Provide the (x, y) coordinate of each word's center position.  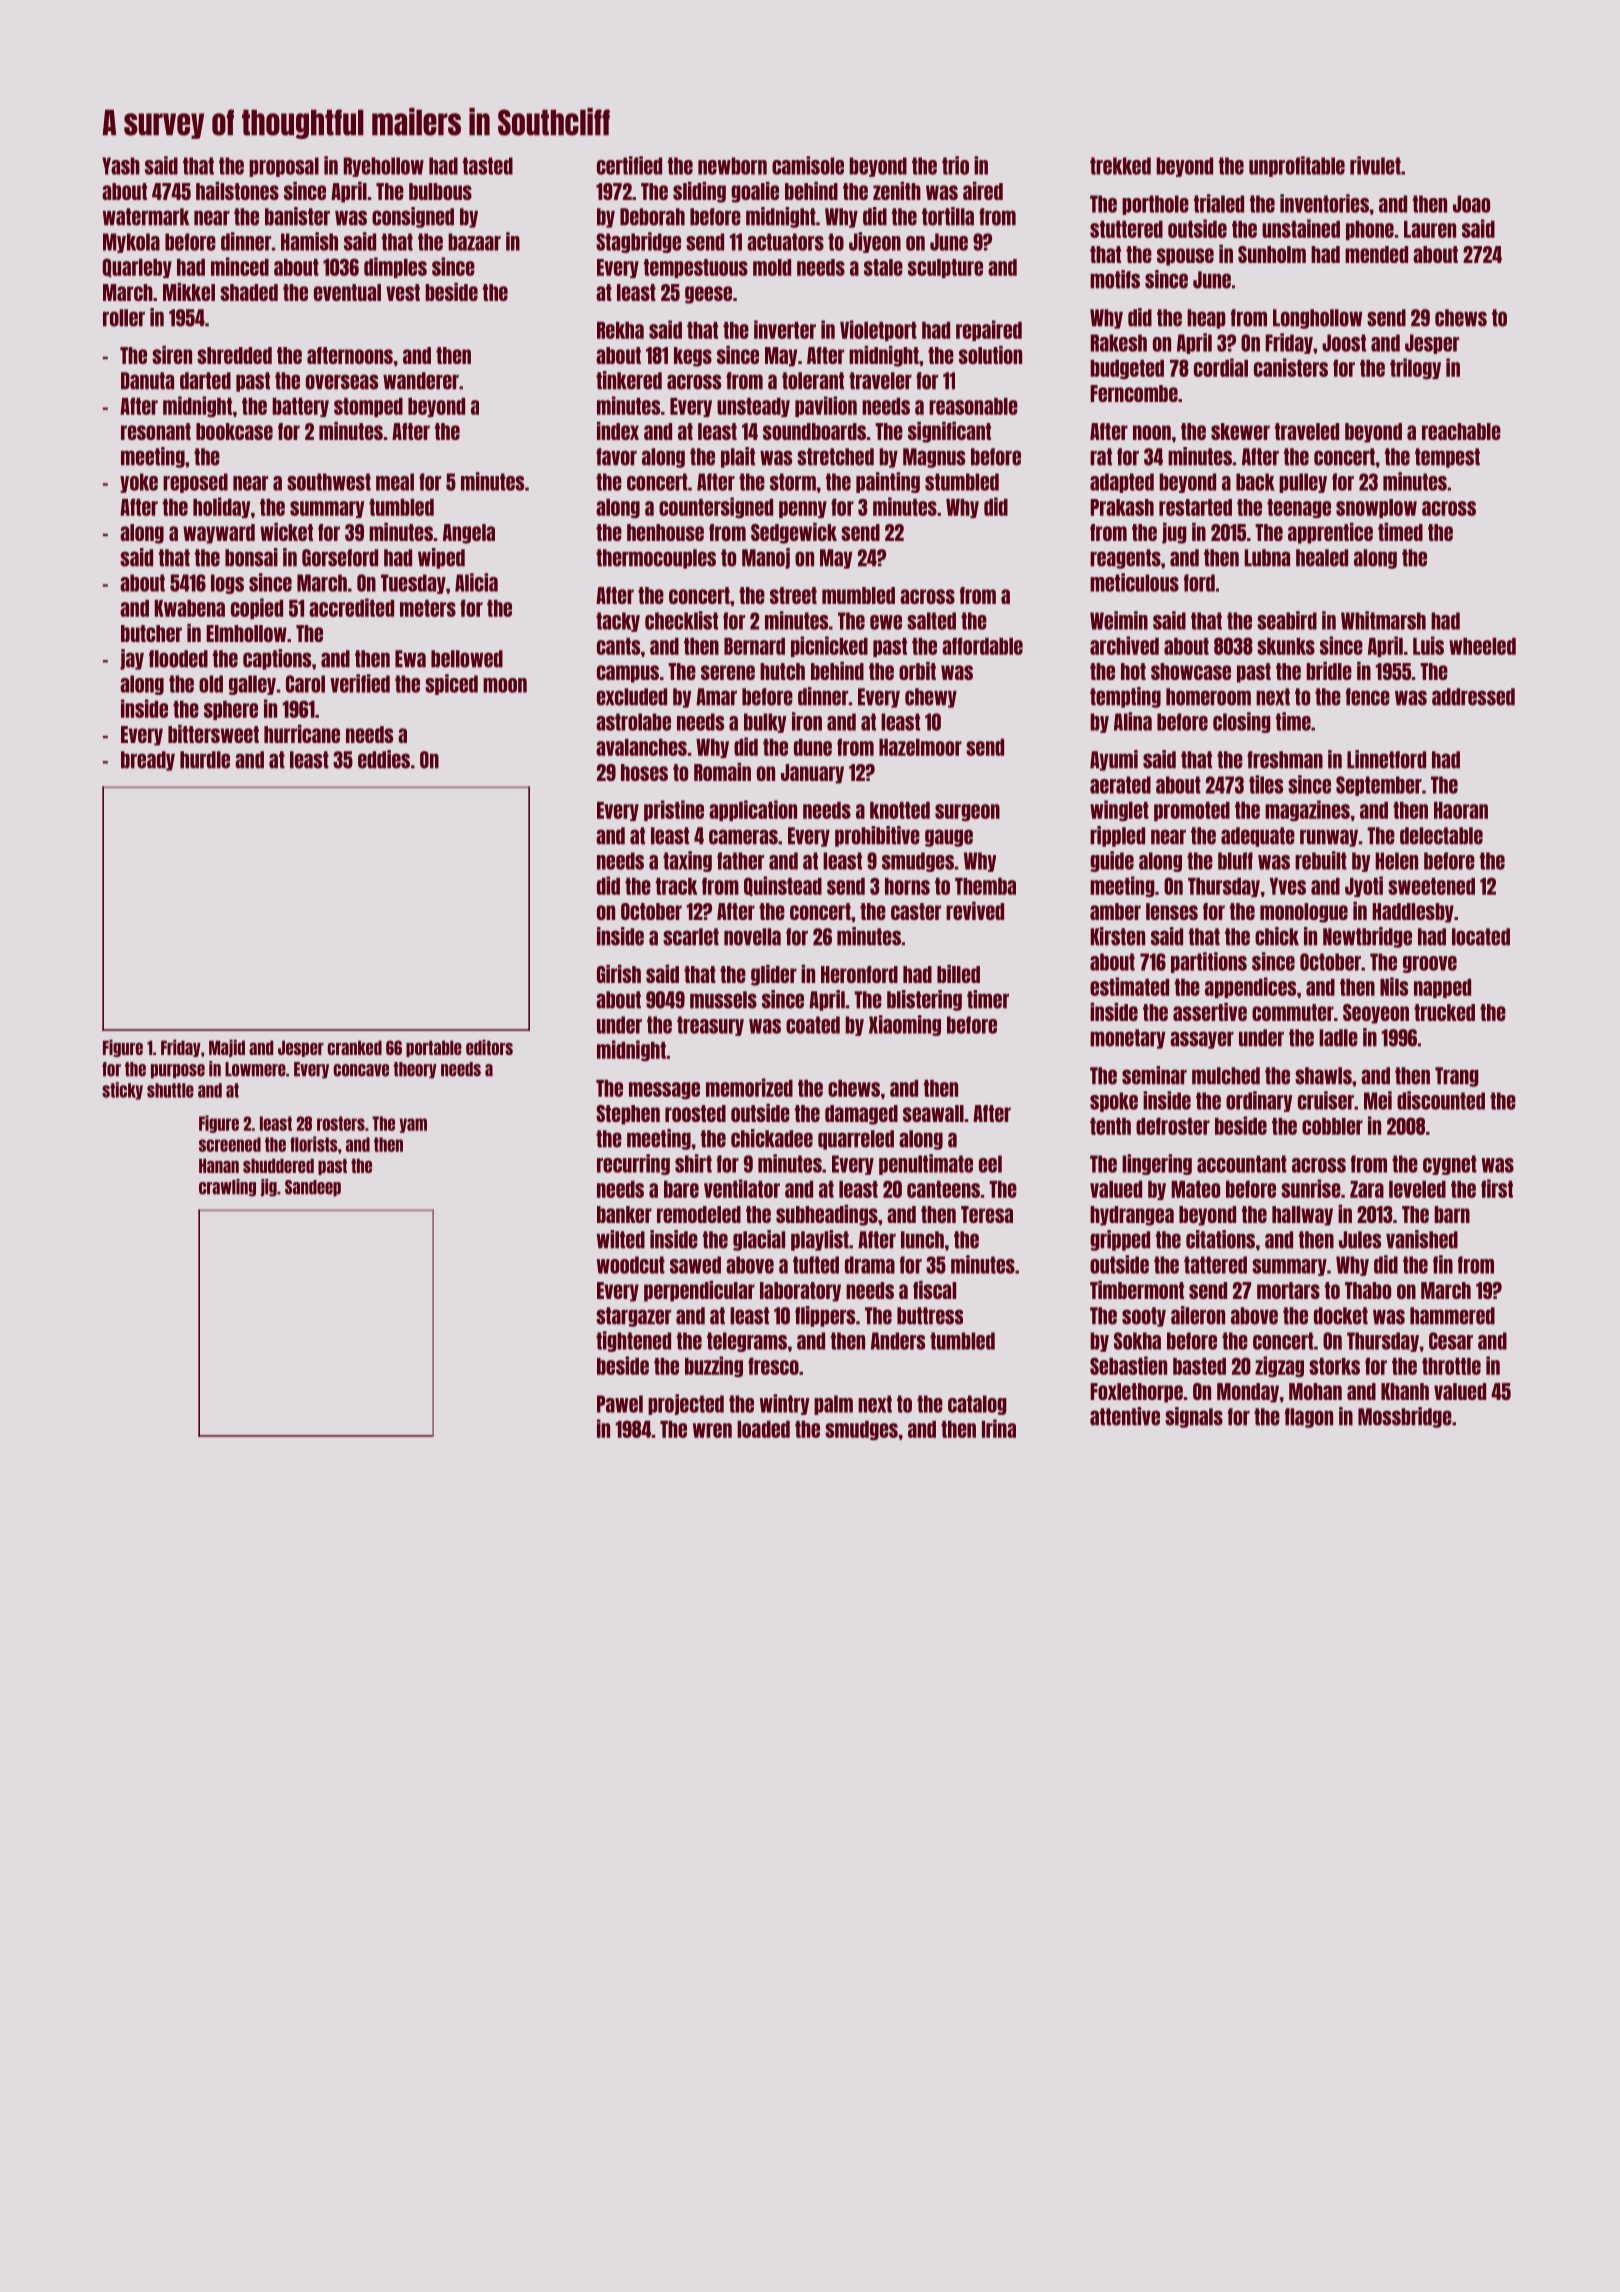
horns (907, 886)
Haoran (1461, 810)
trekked (1120, 166)
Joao (1471, 204)
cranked (354, 1047)
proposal (284, 167)
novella (752, 937)
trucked (1444, 1012)
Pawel (620, 1404)
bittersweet (213, 734)
